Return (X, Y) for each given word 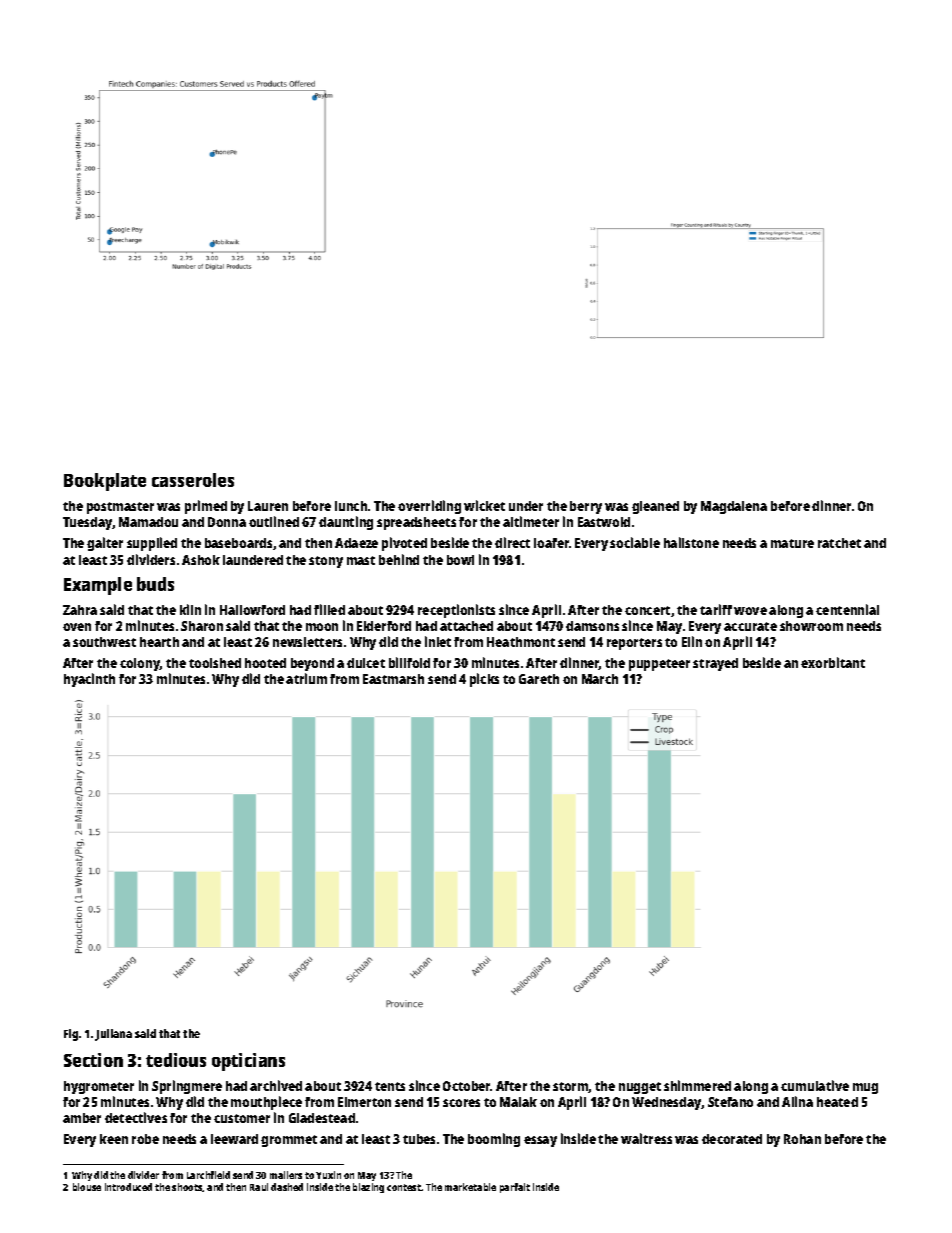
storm (571, 1087)
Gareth (539, 679)
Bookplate (105, 482)
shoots (187, 1187)
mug (865, 1088)
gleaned (655, 507)
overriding (429, 507)
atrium (306, 678)
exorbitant (833, 662)
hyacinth (89, 680)
